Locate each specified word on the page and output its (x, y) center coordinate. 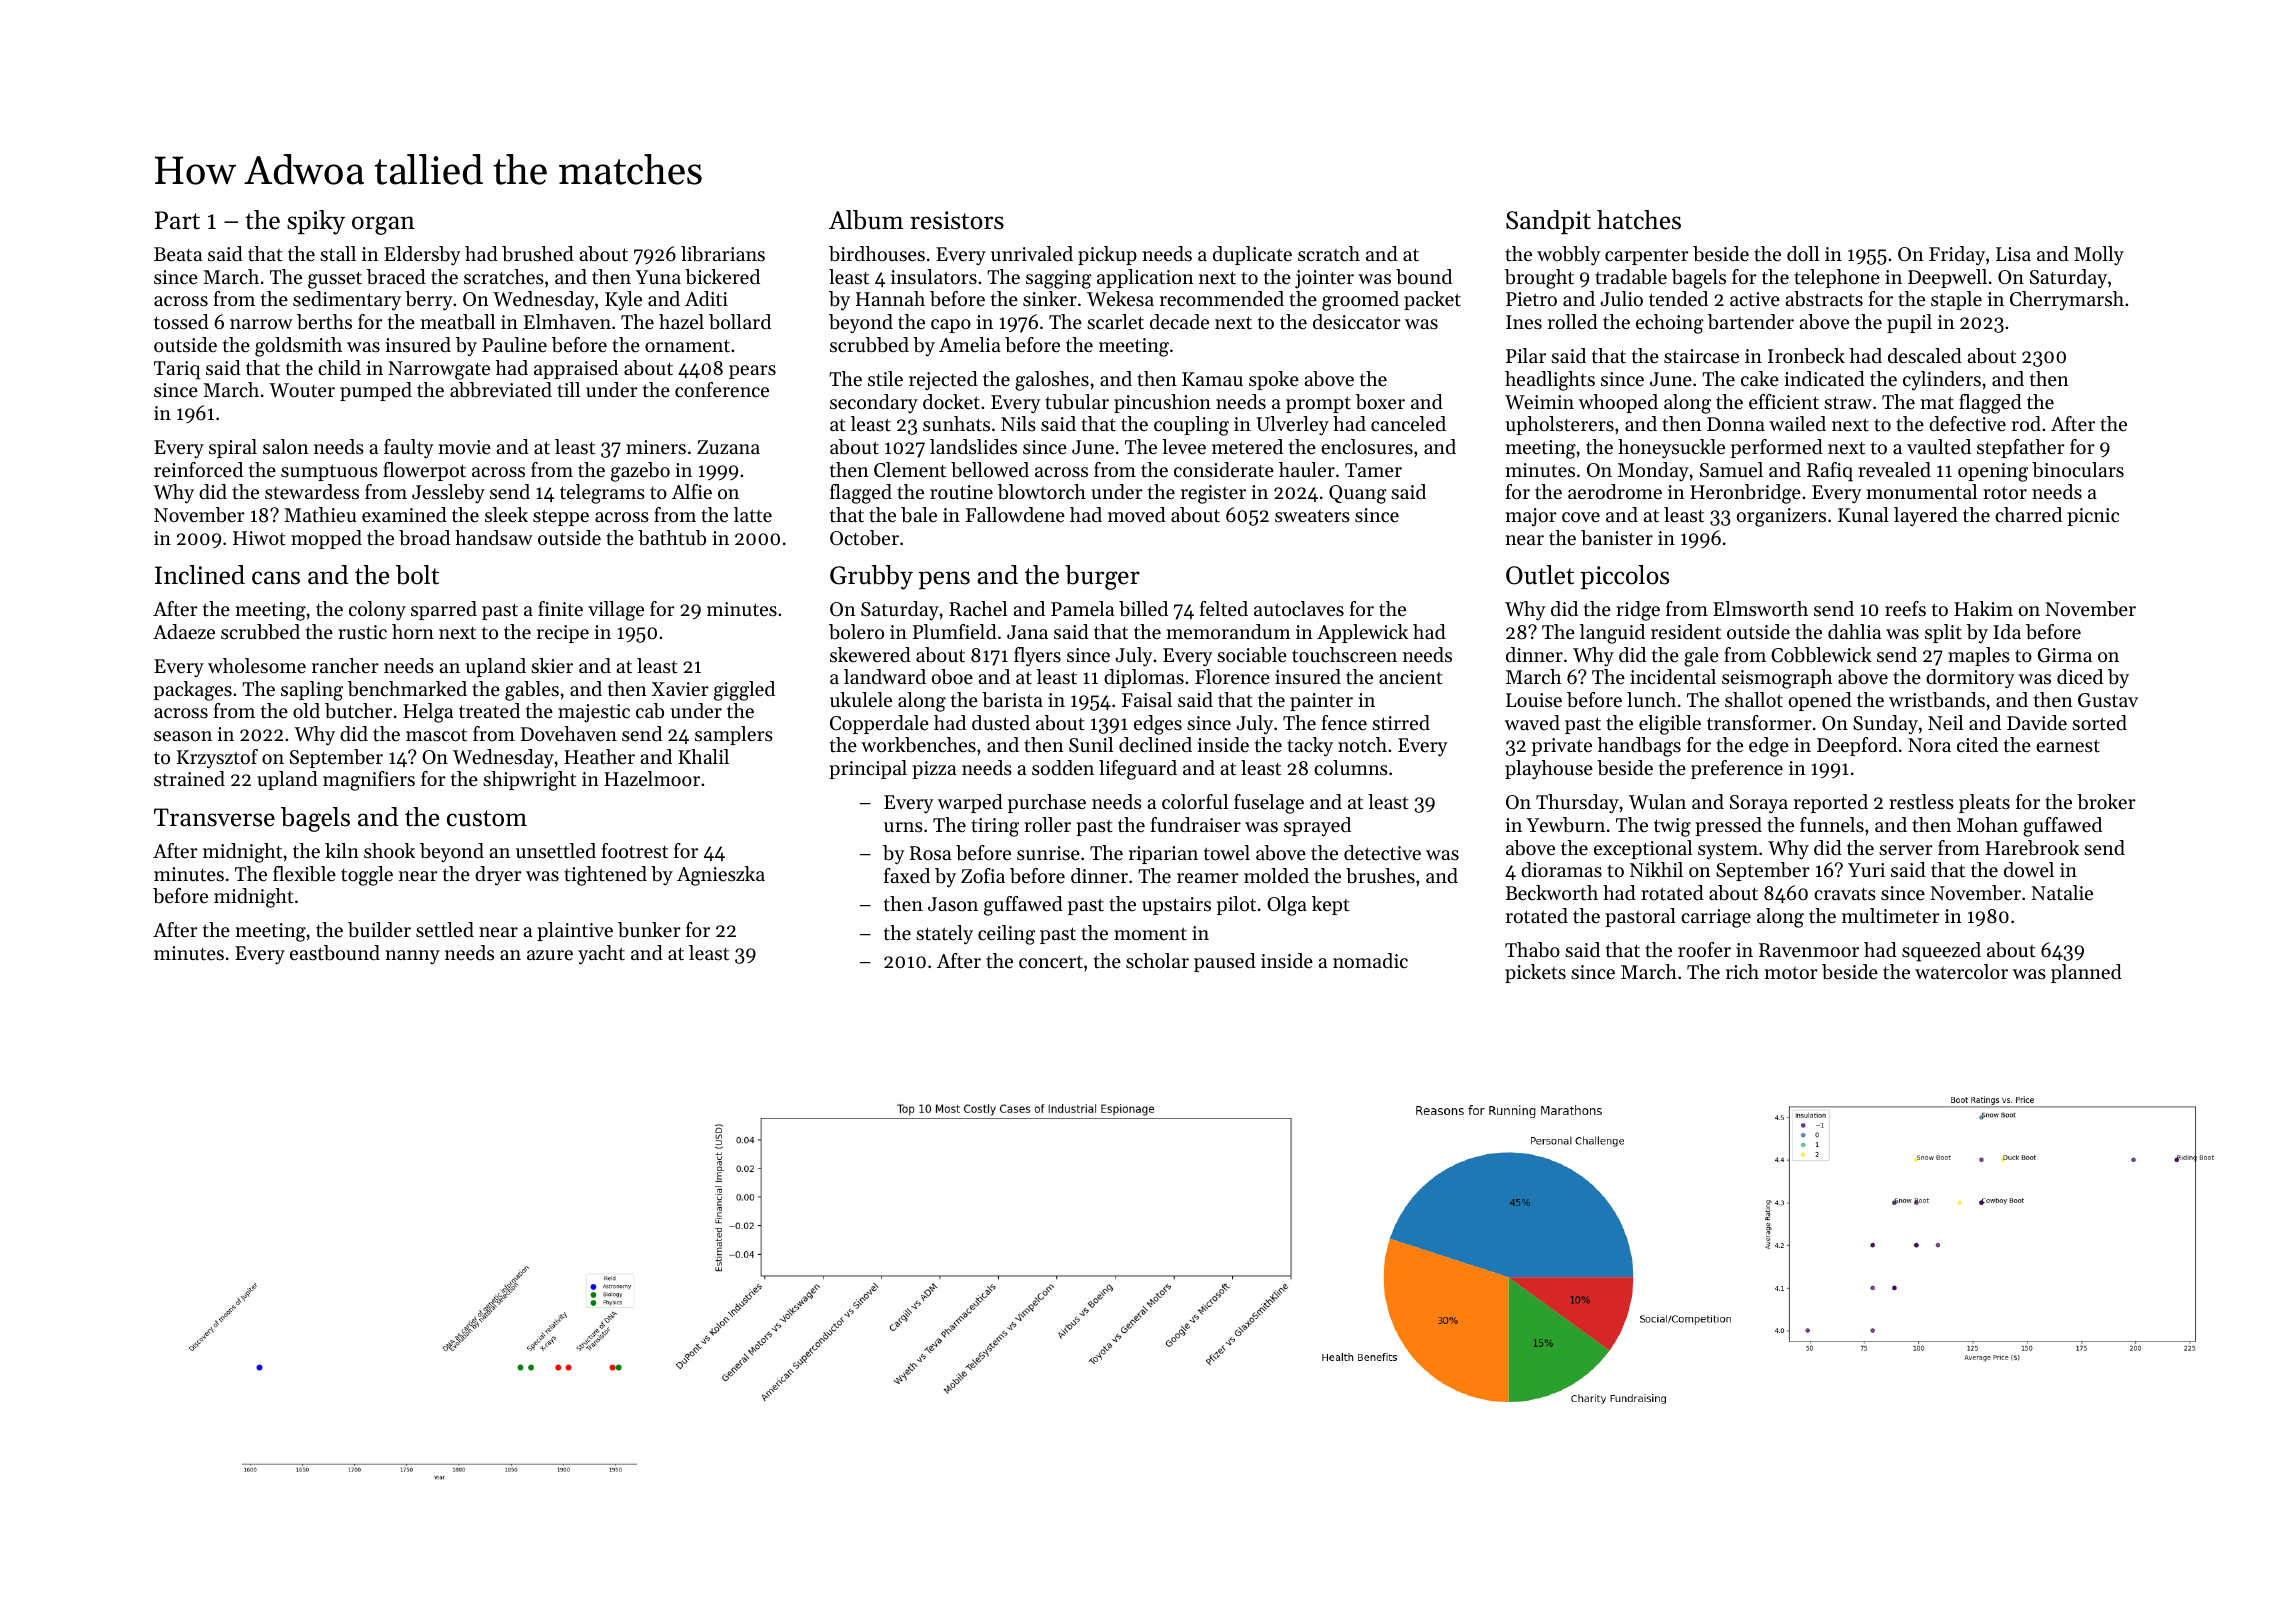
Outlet (1540, 575)
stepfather (2021, 448)
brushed (538, 254)
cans (276, 578)
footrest (635, 851)
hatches (1639, 220)
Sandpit (1548, 222)
